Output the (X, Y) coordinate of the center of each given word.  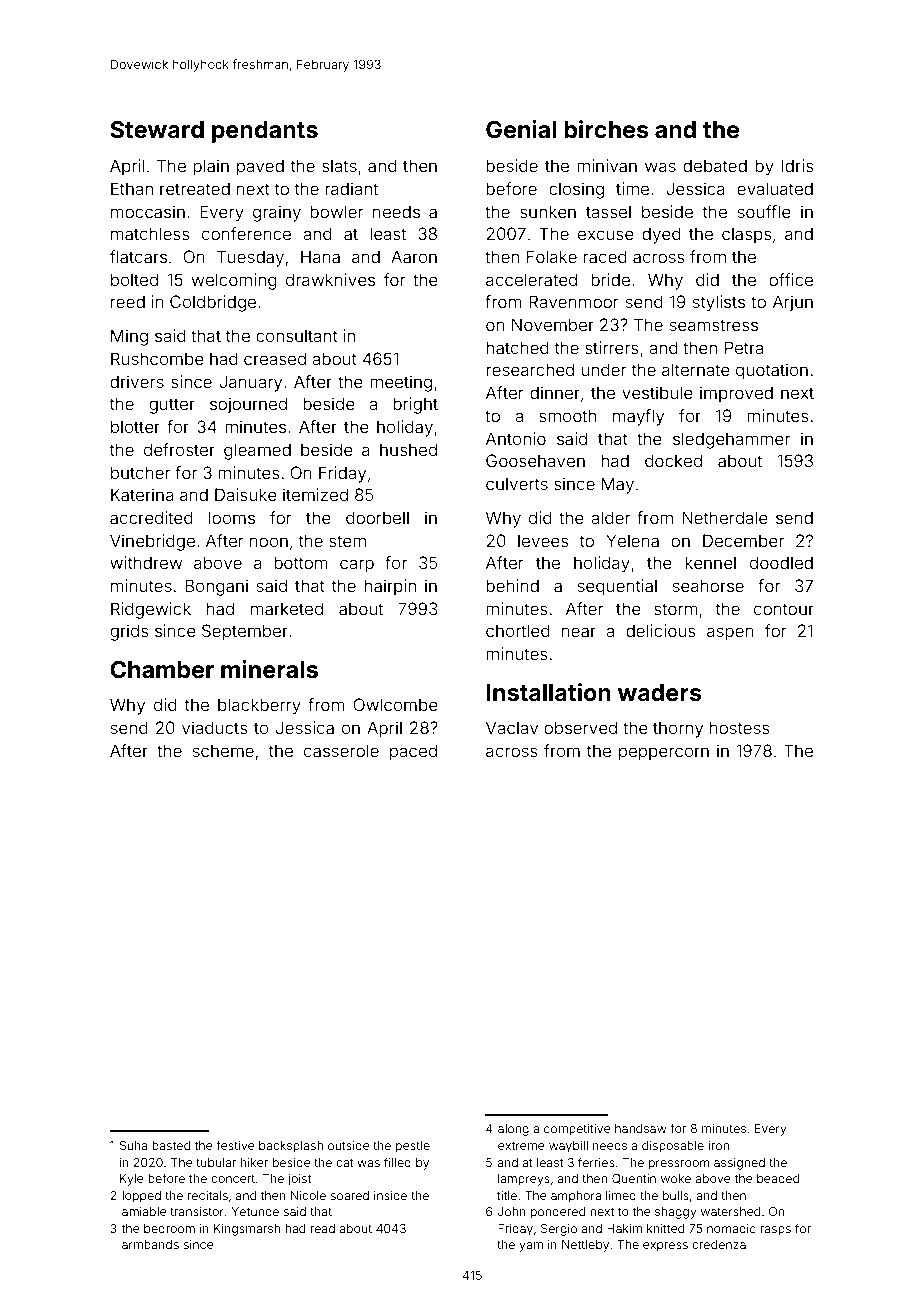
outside (349, 1145)
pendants (265, 132)
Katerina (142, 494)
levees (543, 540)
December (743, 540)
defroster (179, 449)
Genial (521, 129)
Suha (133, 1145)
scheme (223, 750)
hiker (254, 1162)
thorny (678, 729)
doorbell (377, 517)
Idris (798, 165)
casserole (341, 750)
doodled (781, 562)
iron (719, 1145)
